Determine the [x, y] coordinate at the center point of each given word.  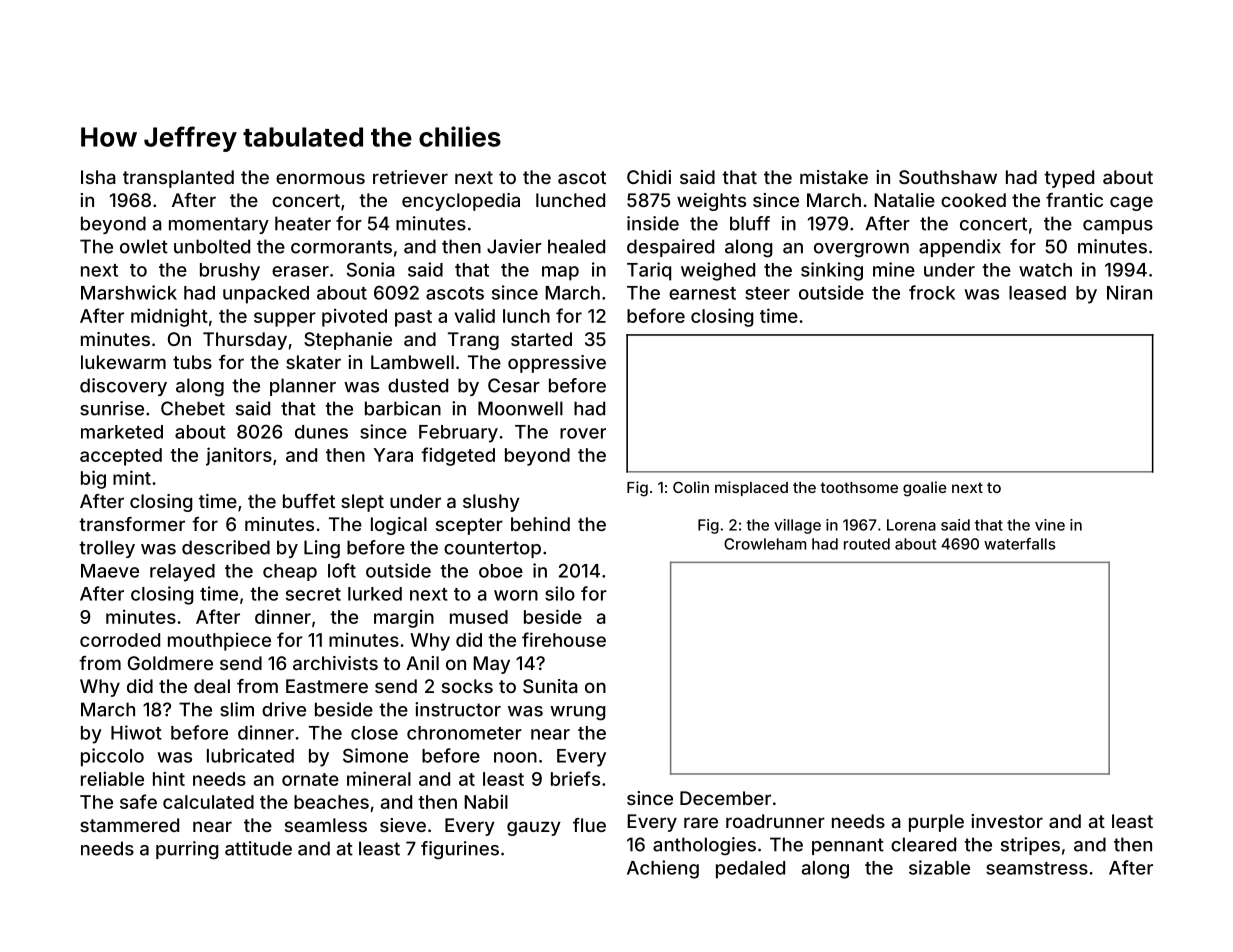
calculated [208, 802]
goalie [925, 489]
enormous [320, 178]
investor [1007, 821]
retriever [410, 177]
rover [583, 433]
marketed [122, 432]
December [725, 798]
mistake [834, 177]
